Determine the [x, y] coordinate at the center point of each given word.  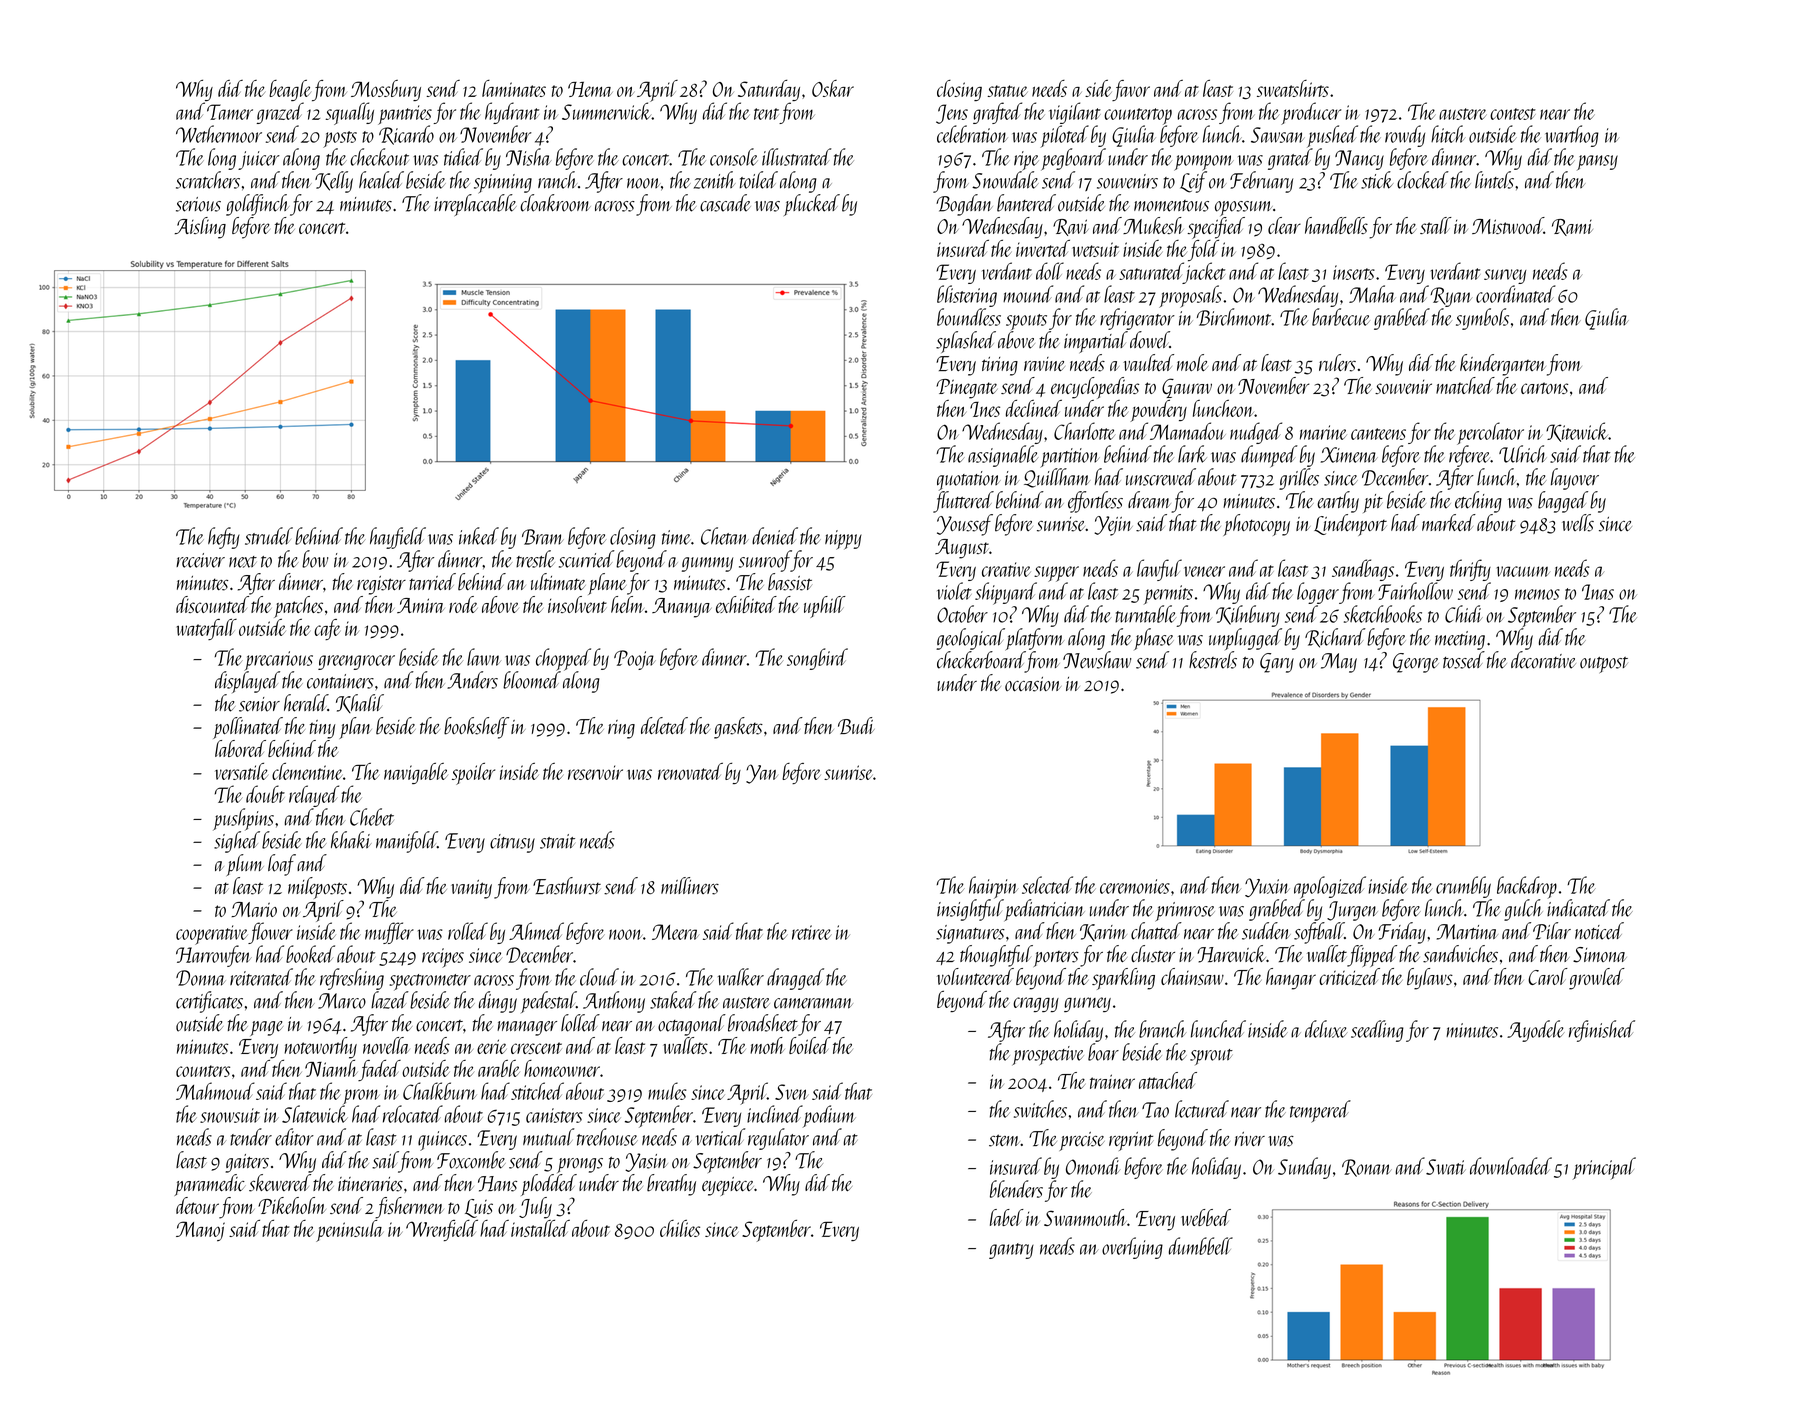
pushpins [243, 819]
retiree [811, 932]
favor [1131, 90]
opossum [1244, 208]
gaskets [738, 728]
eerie [492, 1046]
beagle [290, 90]
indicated [1578, 908]
